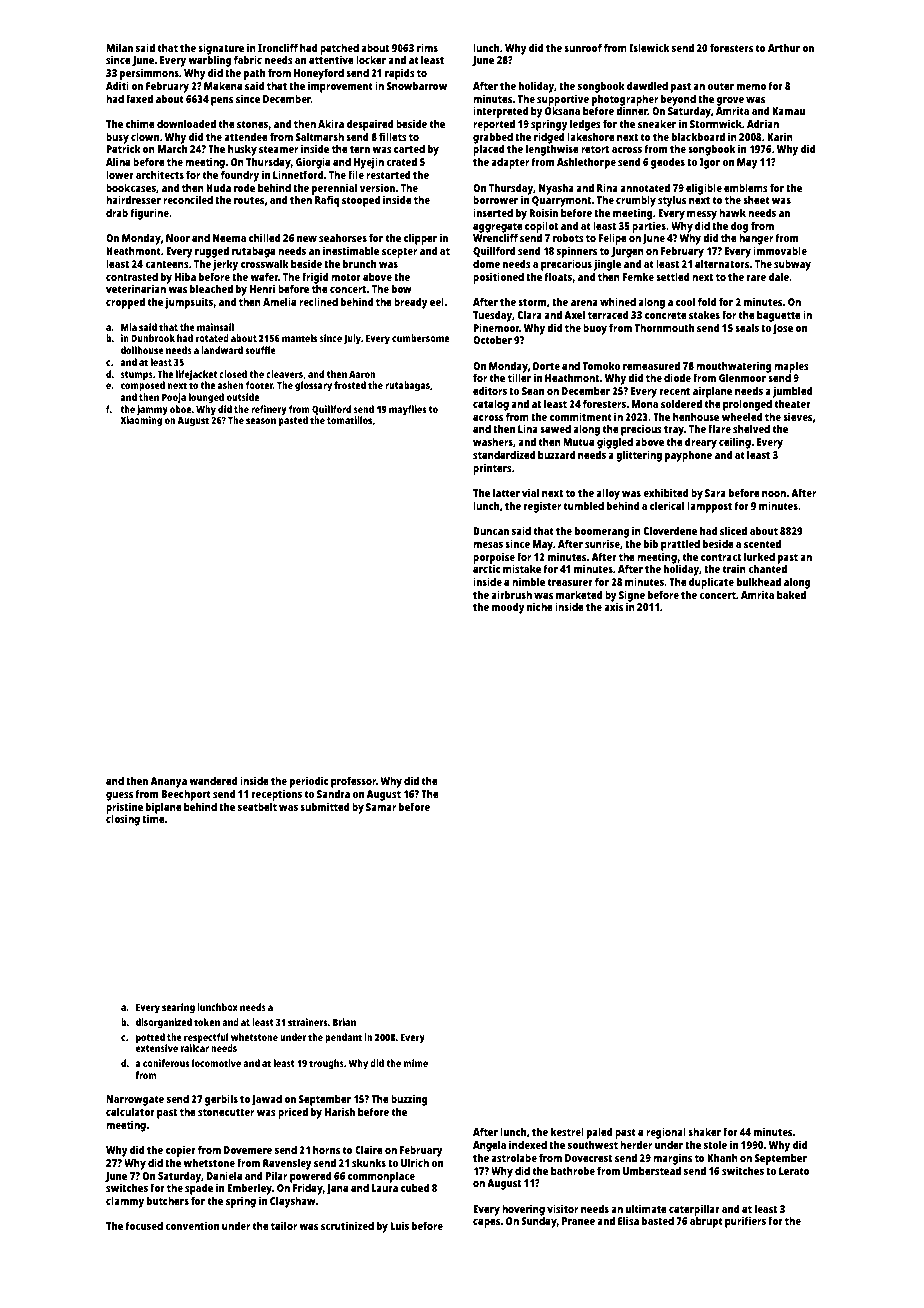 This screenshot has height=1308, width=924. What do you see at coordinates (399, 1225) in the screenshot?
I see `Luis` at bounding box center [399, 1225].
